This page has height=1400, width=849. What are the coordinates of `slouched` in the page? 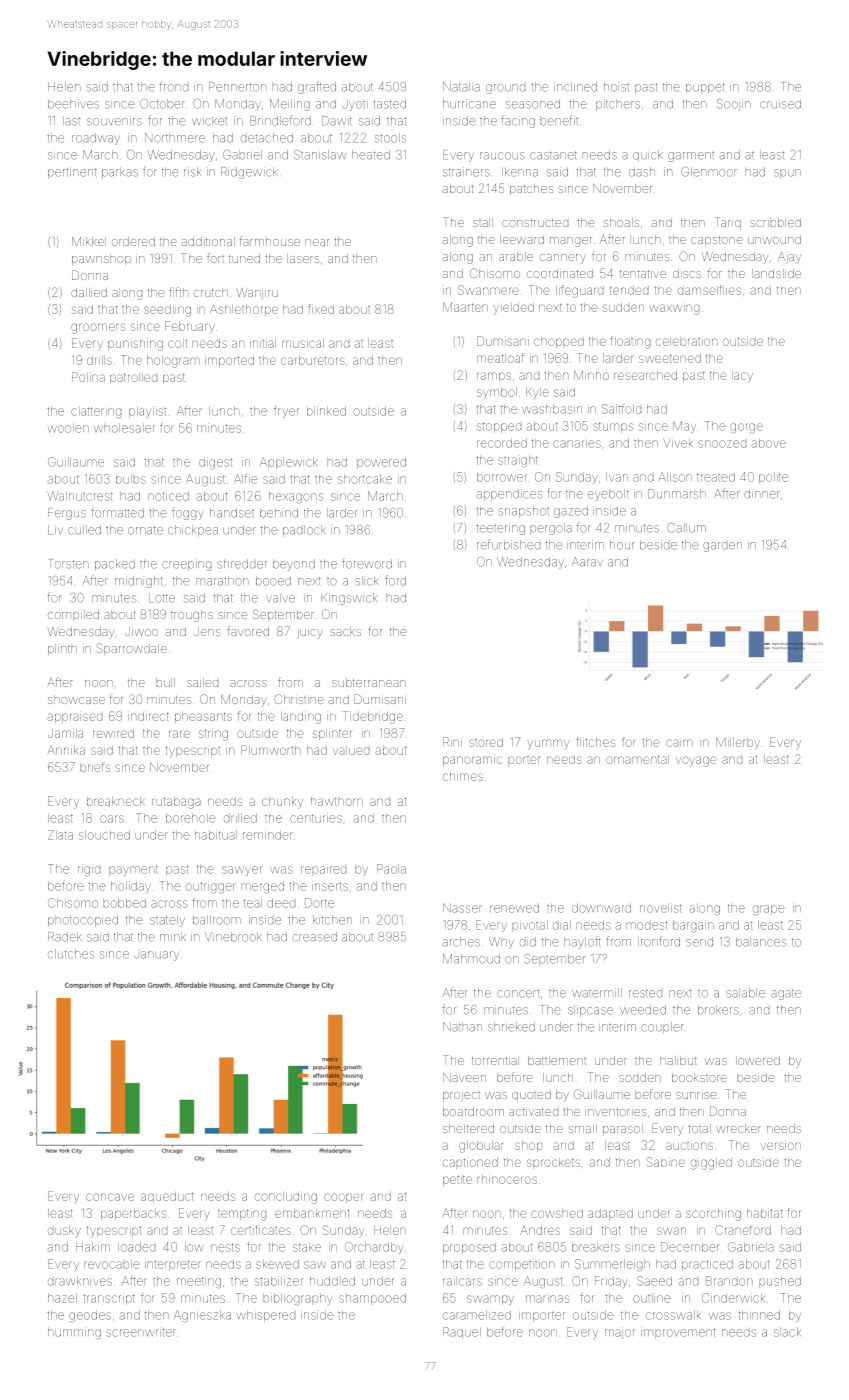 It's located at (104, 835).
